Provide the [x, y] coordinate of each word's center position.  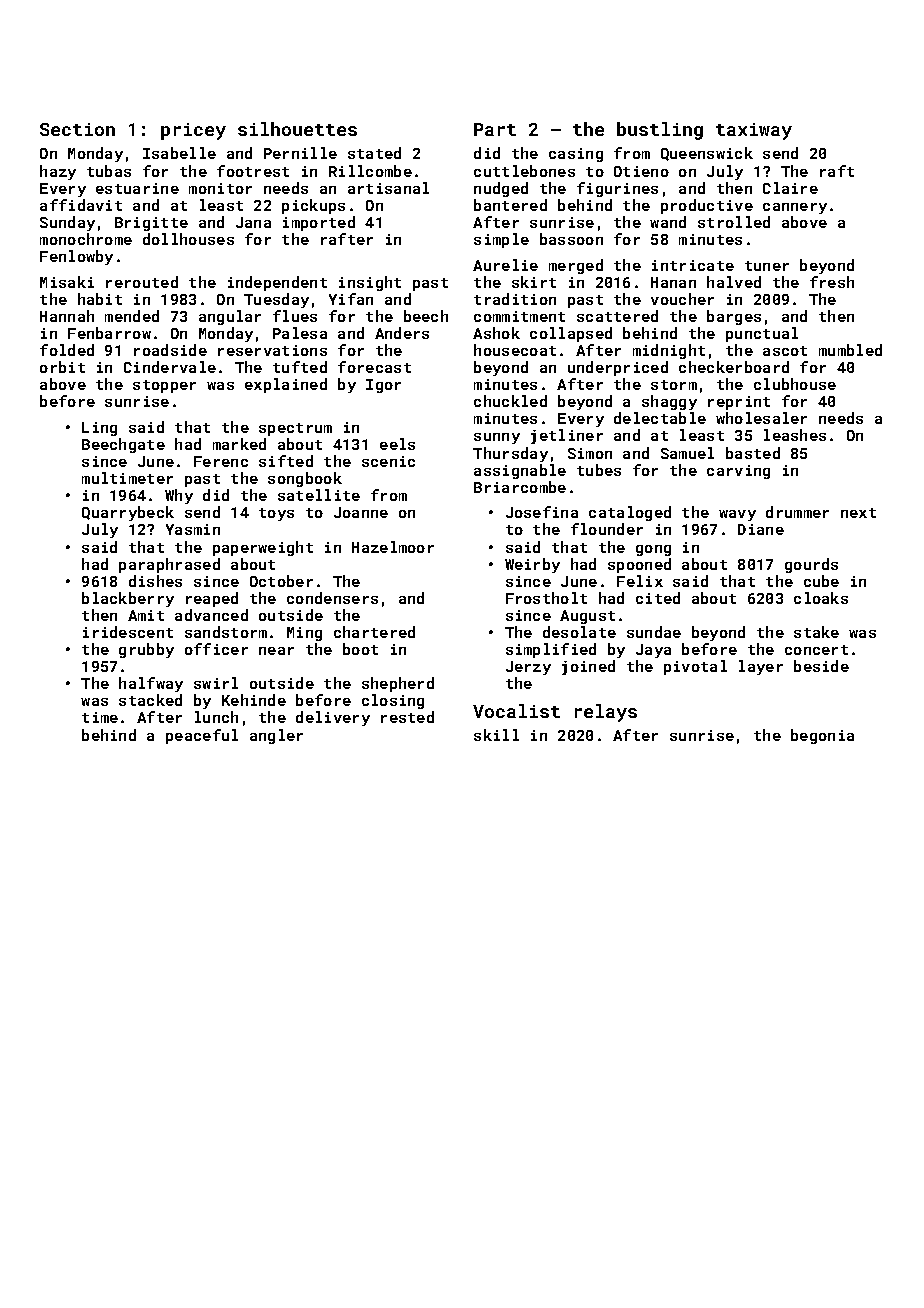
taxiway [754, 131]
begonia [822, 736]
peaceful [202, 736]
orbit [62, 367]
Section [77, 129]
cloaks [821, 598]
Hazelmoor [393, 547]
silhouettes [297, 129]
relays [606, 713]
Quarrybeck [128, 513]
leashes [795, 435]
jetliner [567, 436]
